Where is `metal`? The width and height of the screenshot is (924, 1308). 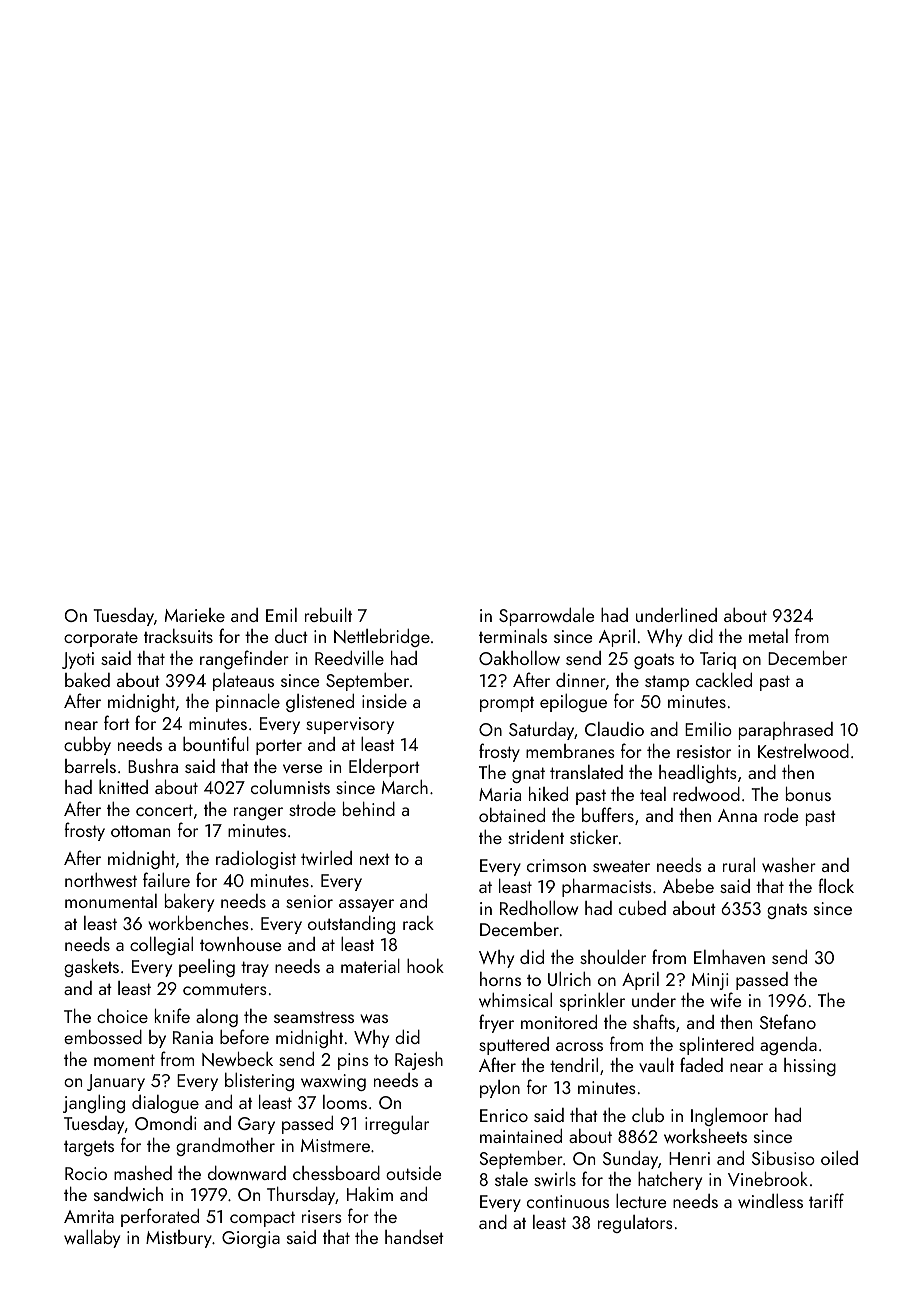 metal is located at coordinates (768, 636).
